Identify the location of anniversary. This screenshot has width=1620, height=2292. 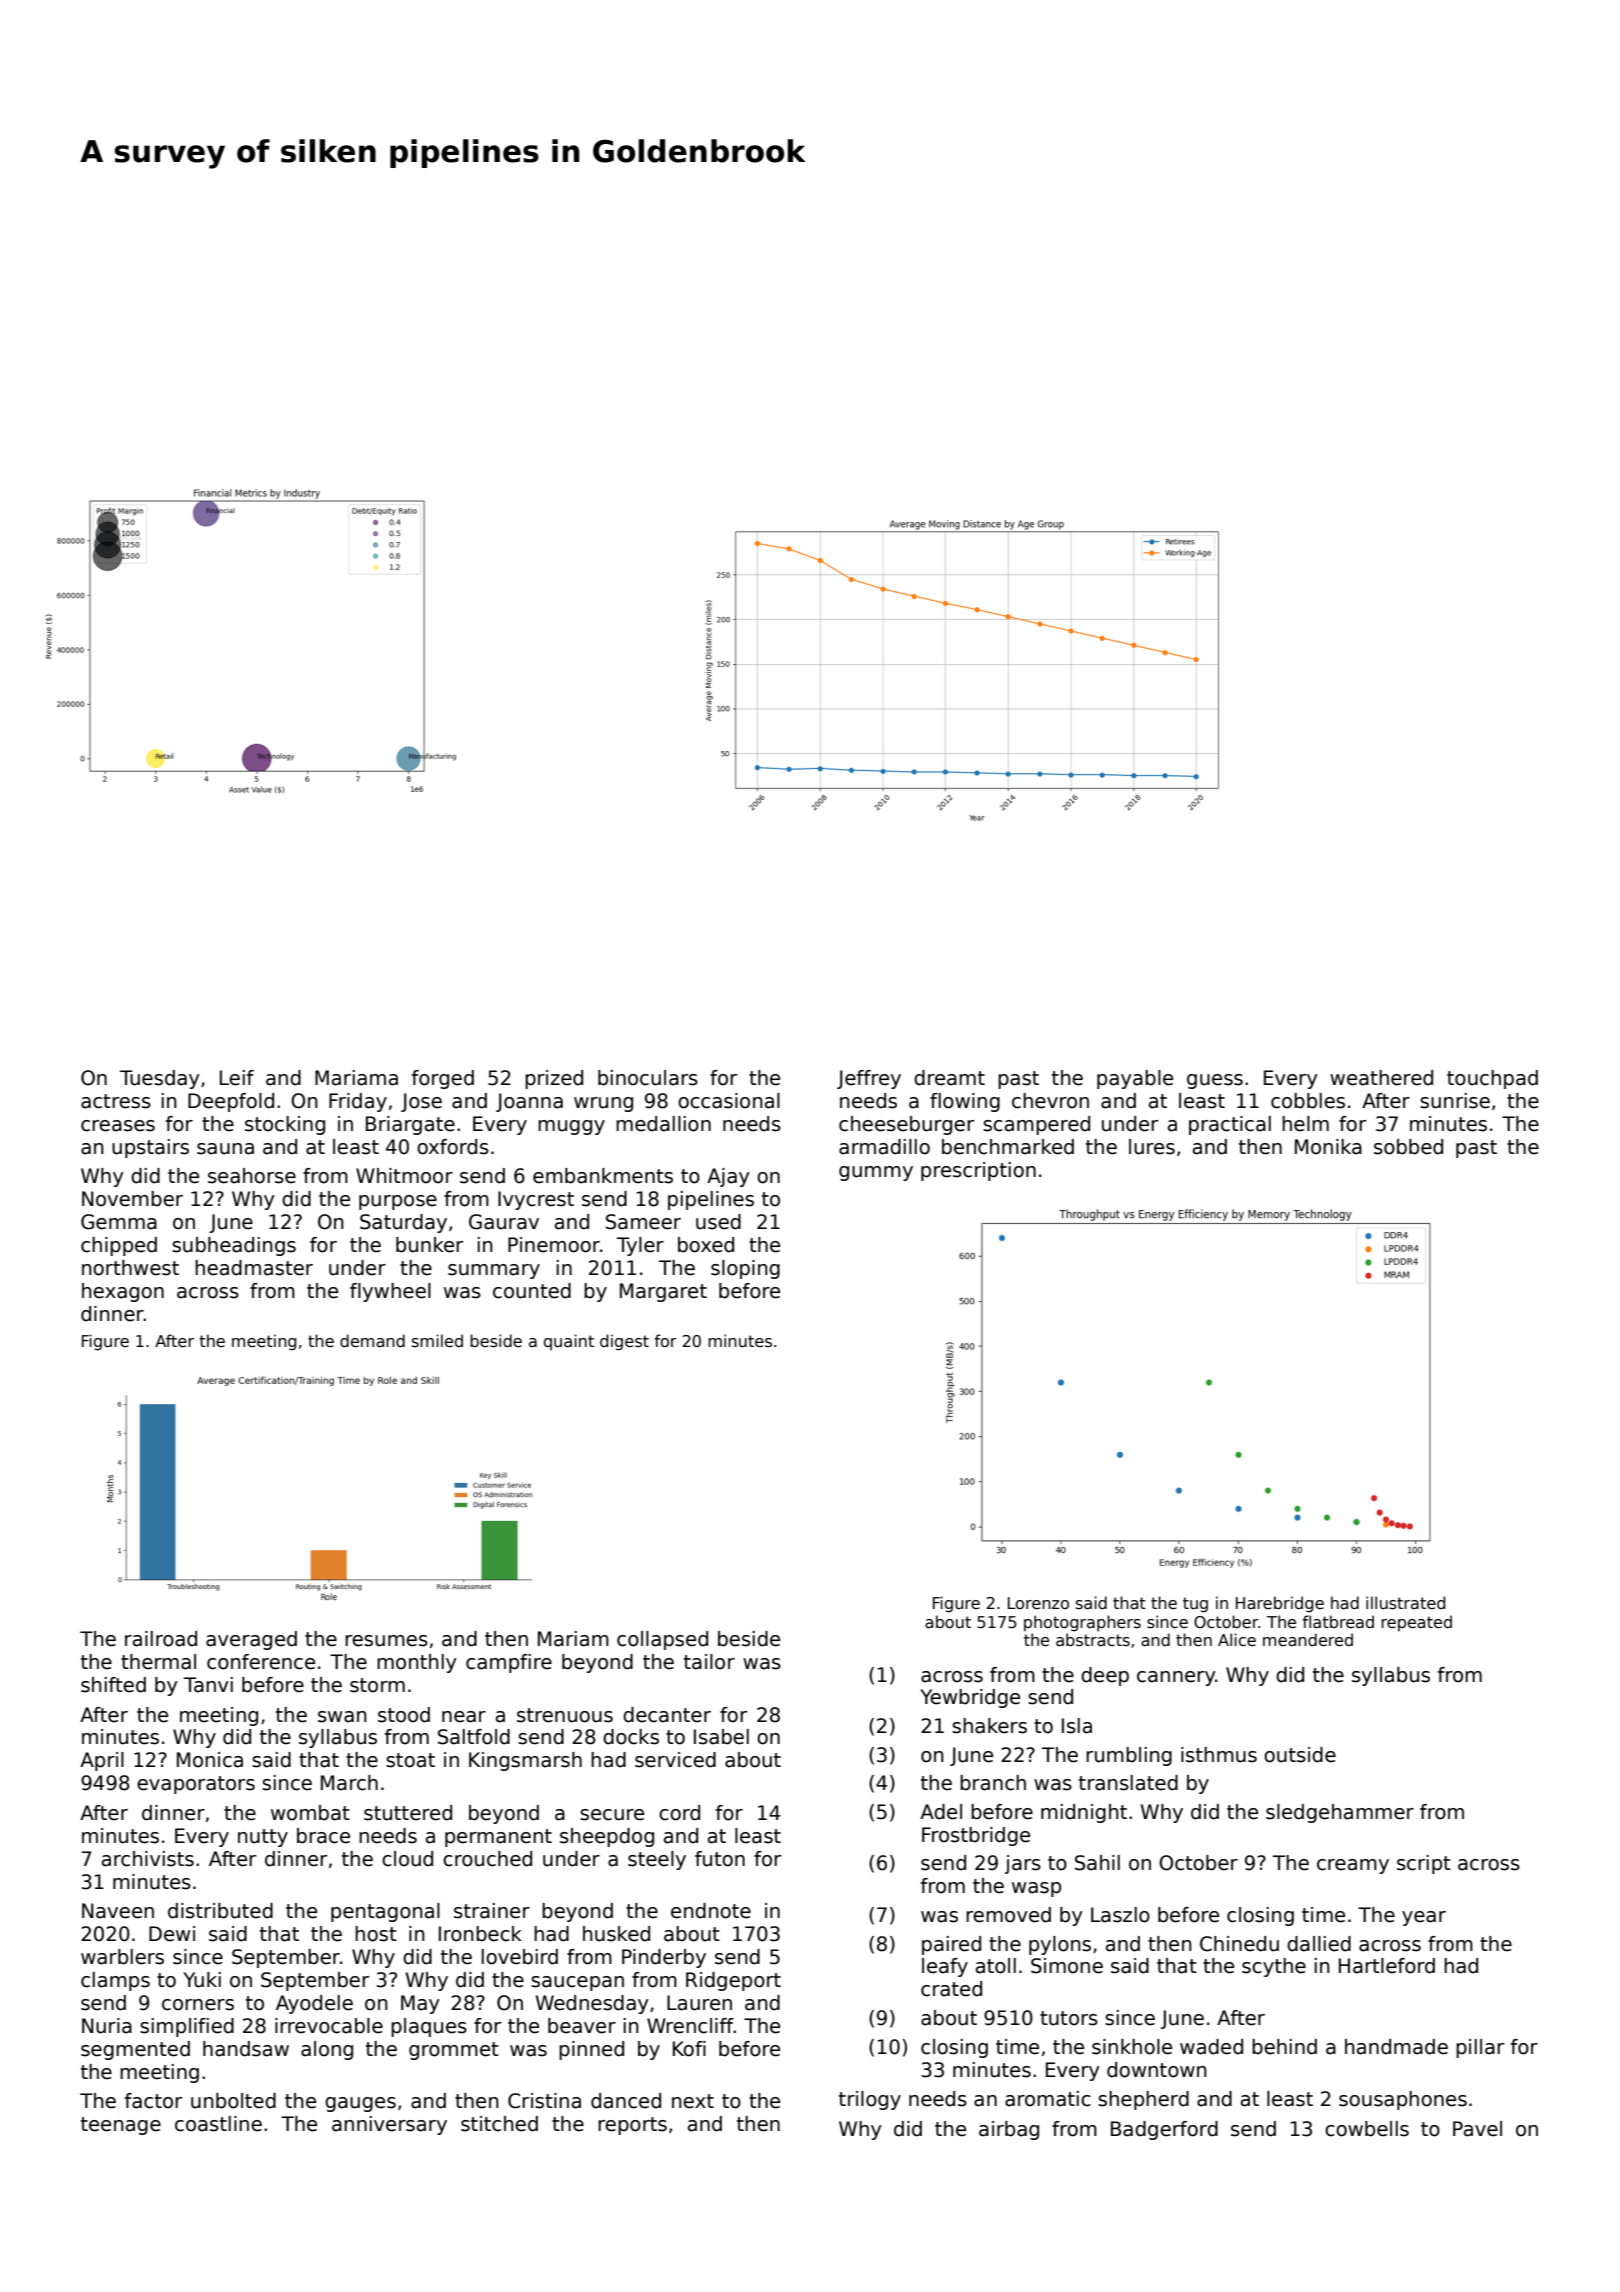
(389, 2125).
